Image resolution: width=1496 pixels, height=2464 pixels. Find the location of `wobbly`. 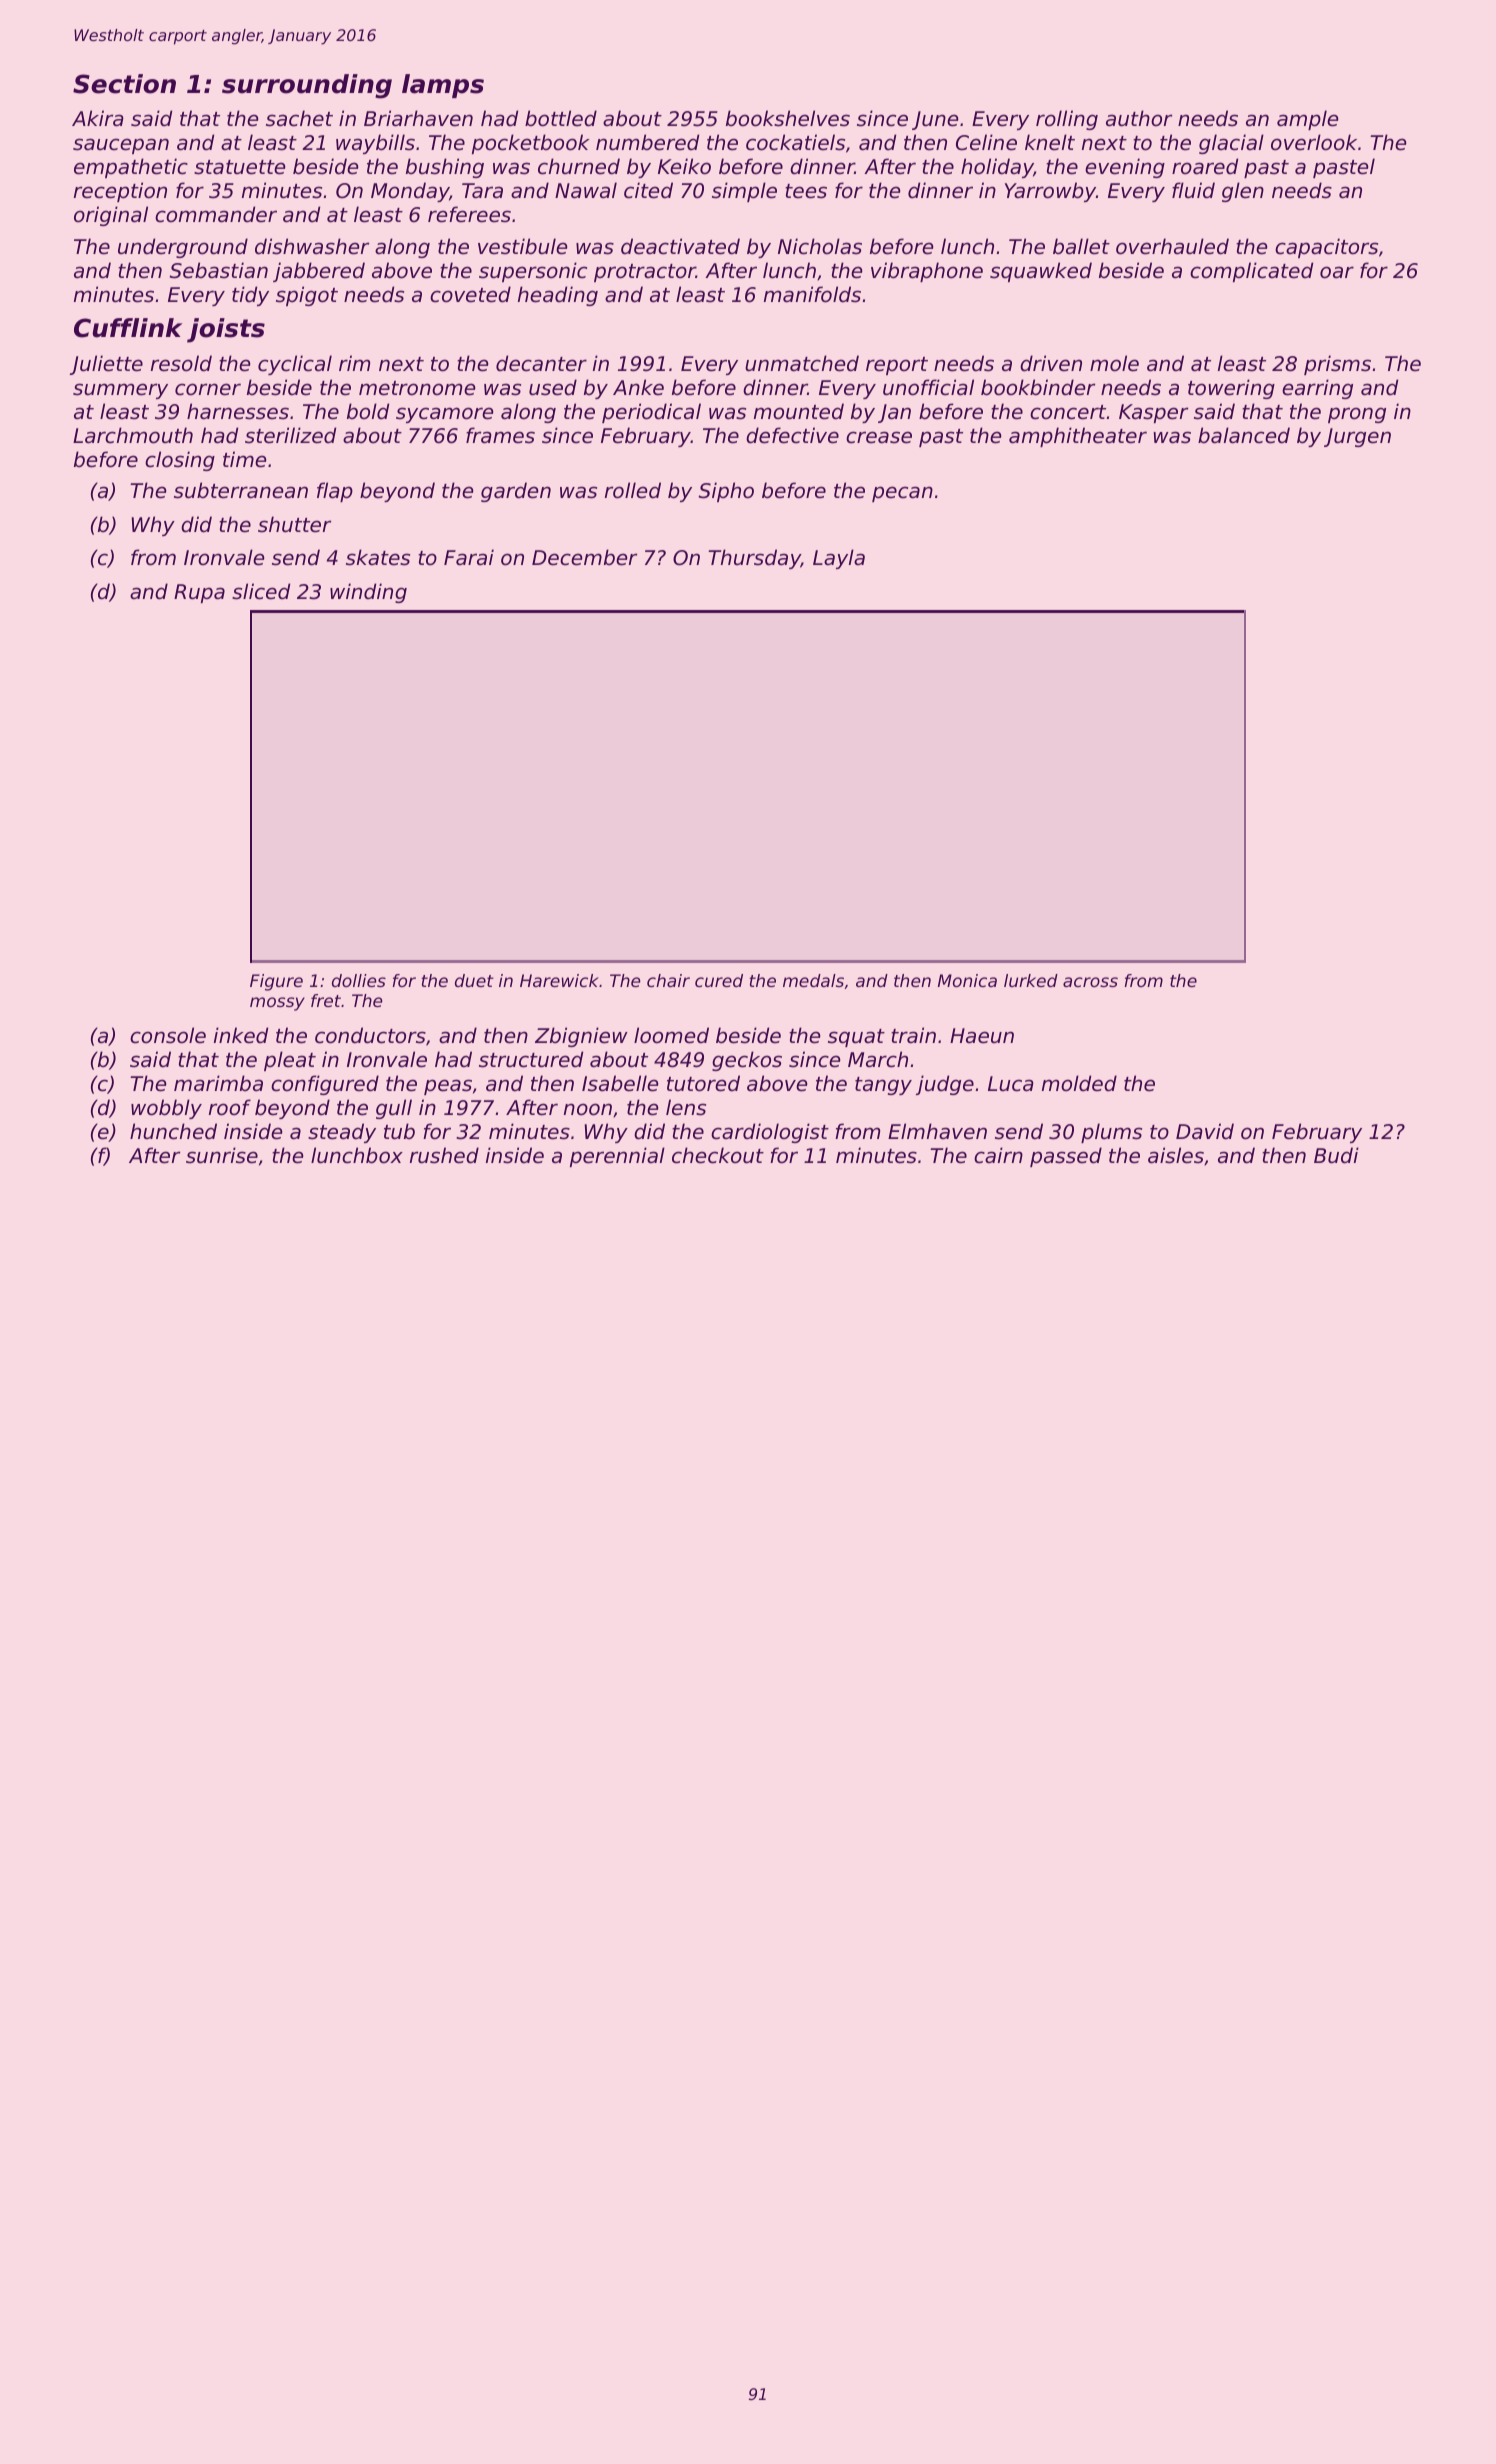

wobbly is located at coordinates (166, 1109).
